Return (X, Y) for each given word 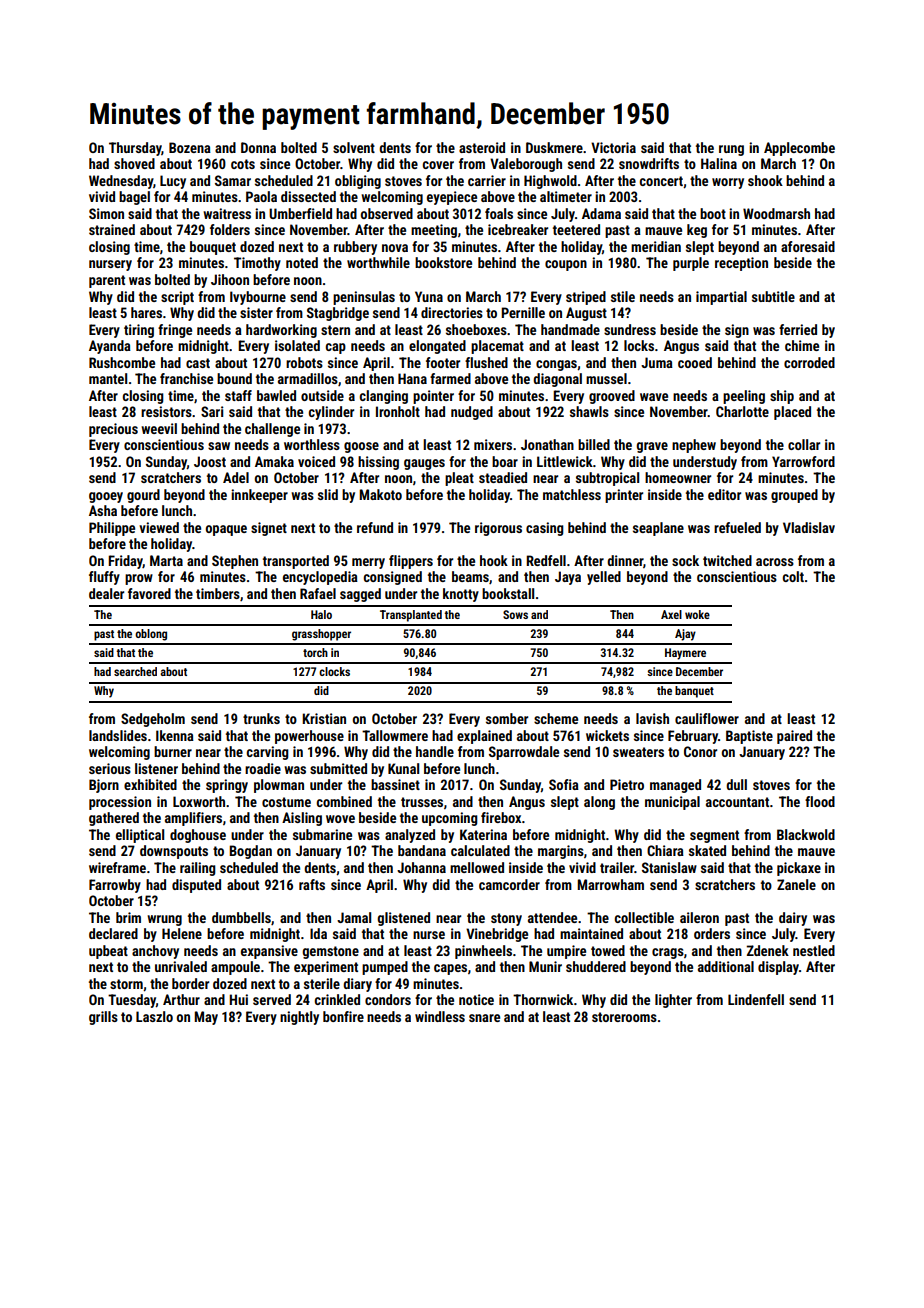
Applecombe (799, 149)
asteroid (482, 147)
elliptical (140, 836)
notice (476, 999)
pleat (459, 479)
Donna (258, 147)
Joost (210, 461)
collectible (644, 917)
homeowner (678, 477)
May (206, 1018)
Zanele (796, 884)
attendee (552, 917)
